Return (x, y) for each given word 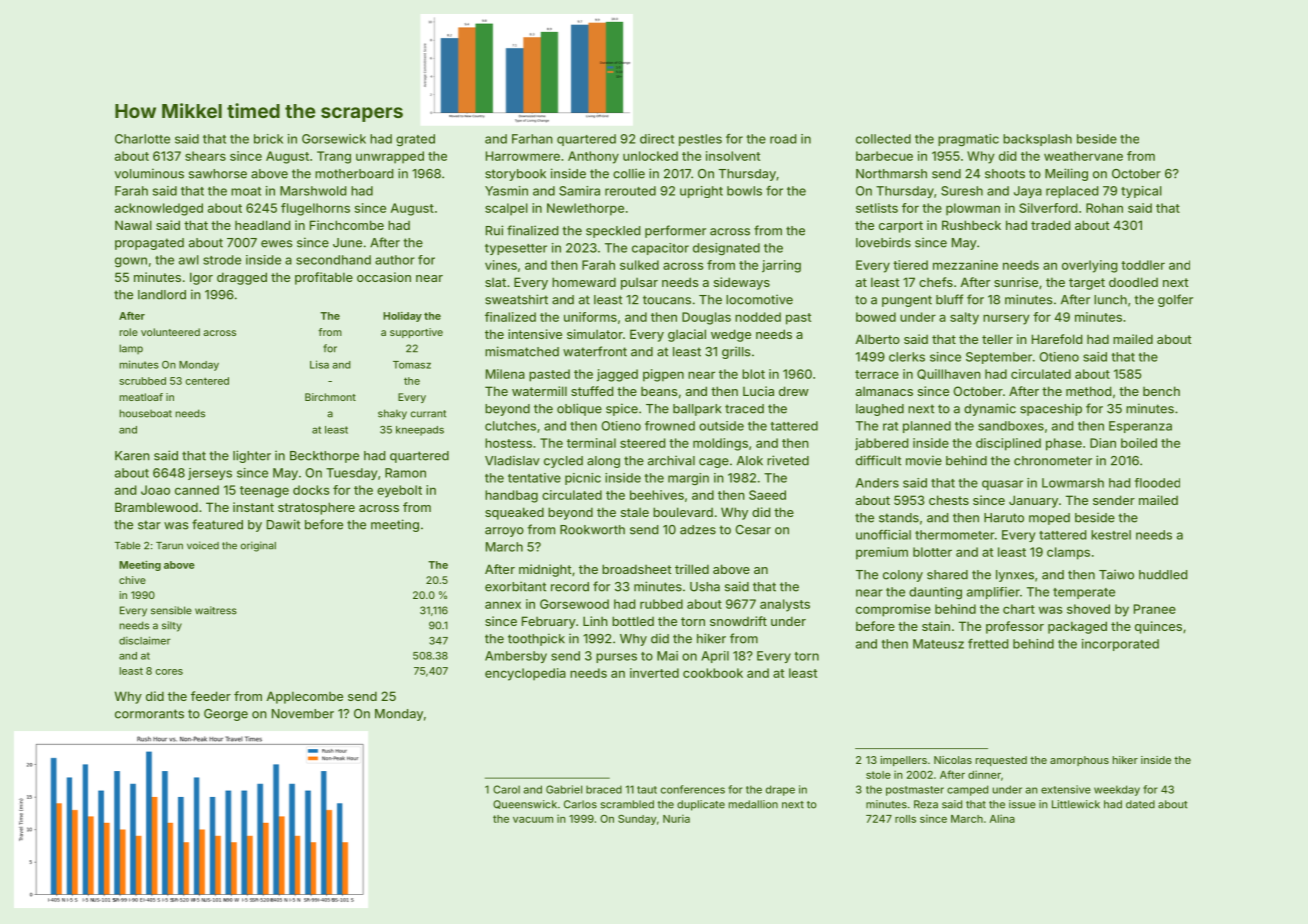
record (570, 587)
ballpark (697, 410)
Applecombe (304, 697)
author (395, 260)
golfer (1175, 300)
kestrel (1111, 535)
